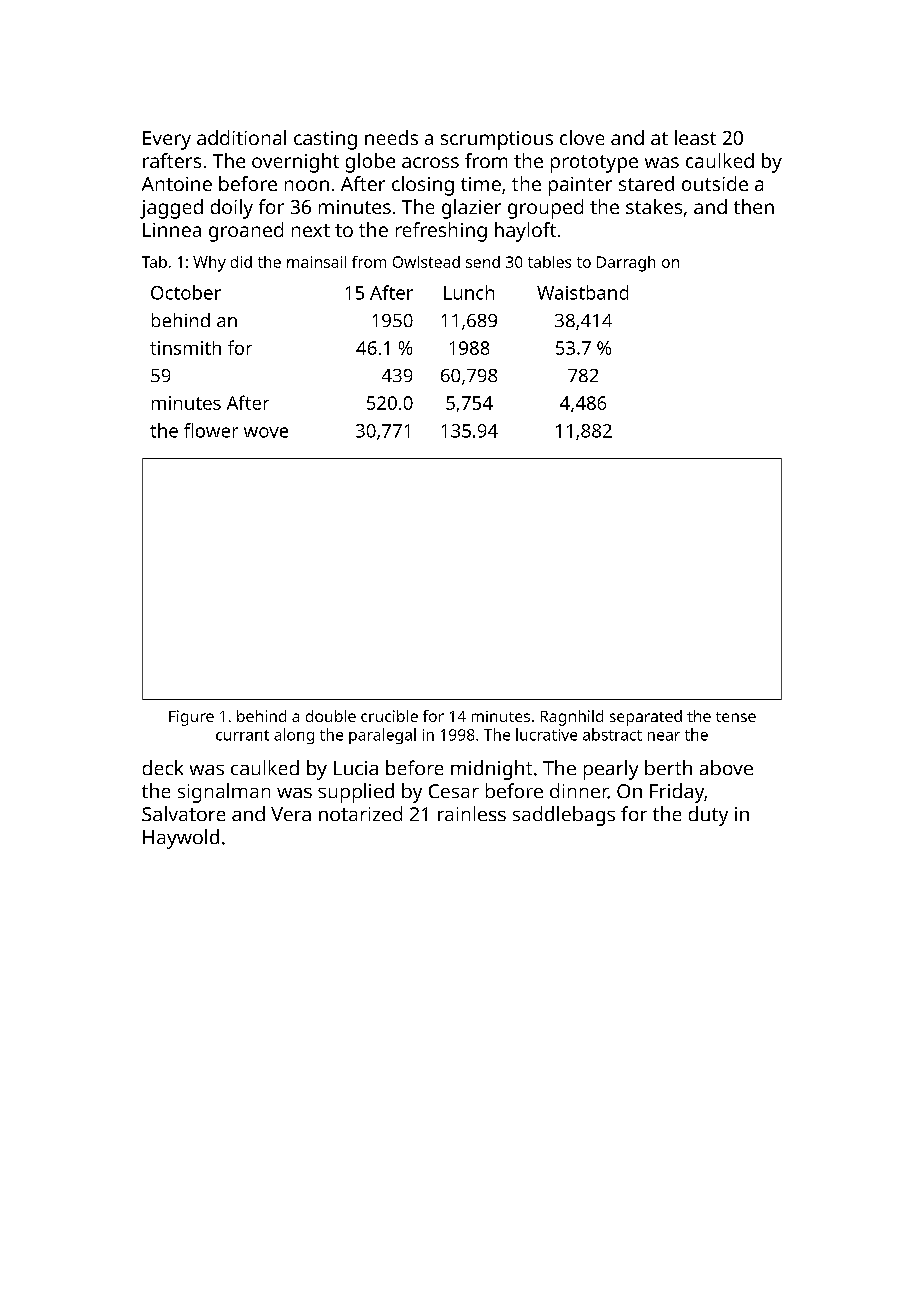  Describe the element at coordinates (167, 140) in the screenshot. I see `Every` at that location.
